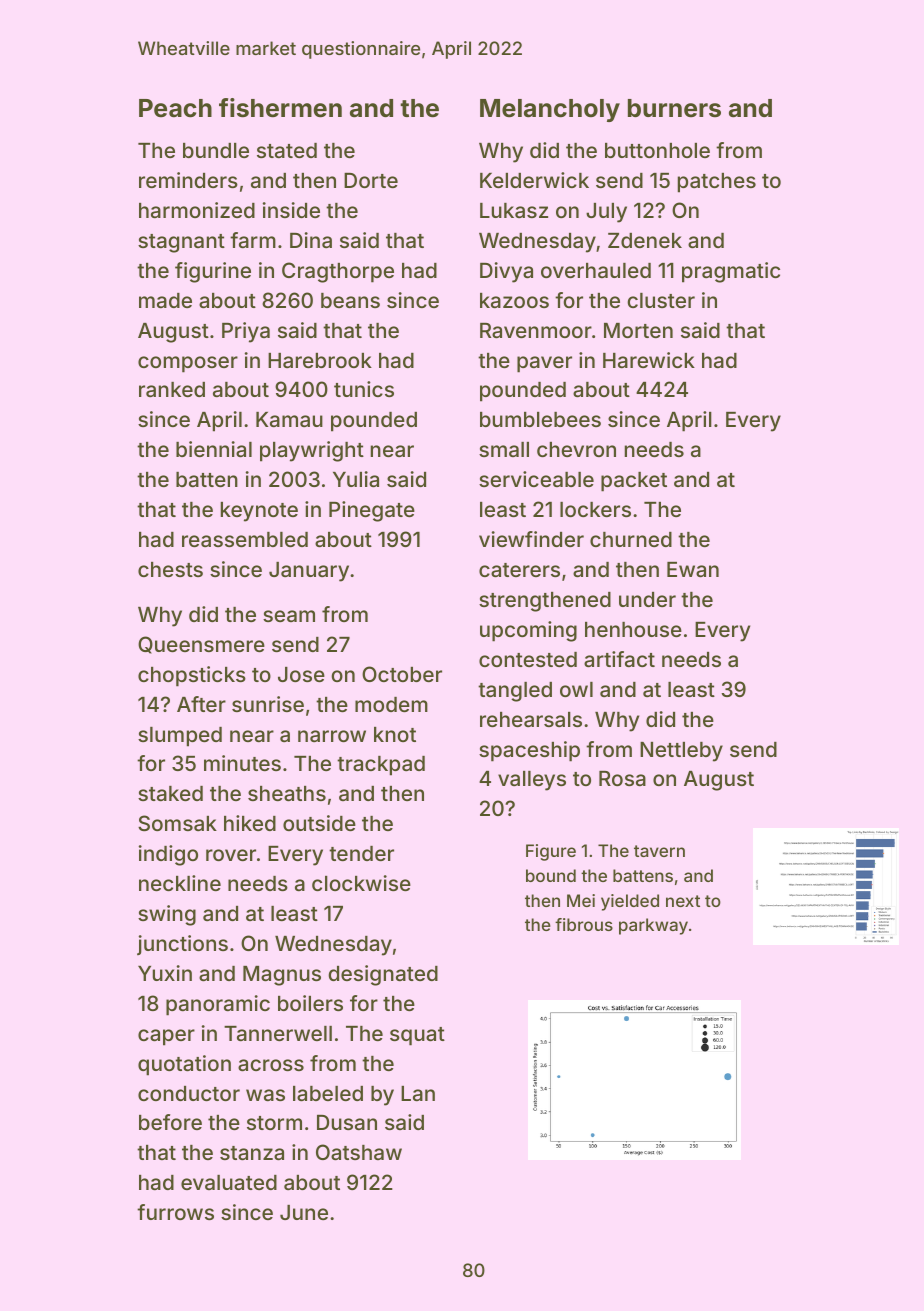 This screenshot has height=1311, width=924. What do you see at coordinates (359, 1152) in the screenshot?
I see `Oatshaw` at bounding box center [359, 1152].
